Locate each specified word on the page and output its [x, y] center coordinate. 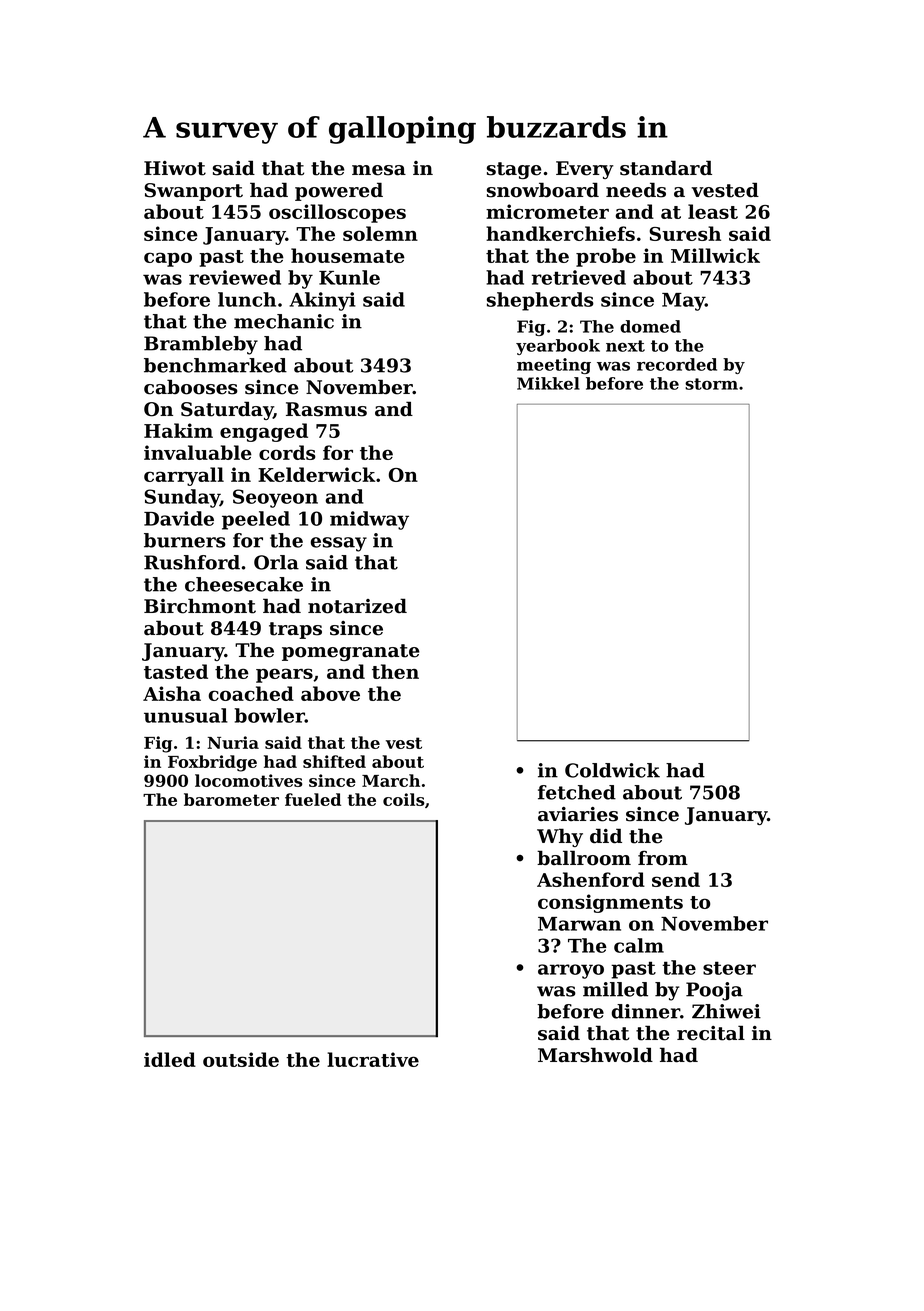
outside [241, 1059]
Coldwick [612, 770]
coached [251, 693]
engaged [264, 432]
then [395, 671]
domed [650, 326]
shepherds [540, 301]
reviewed [235, 277]
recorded [677, 364]
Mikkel [548, 383]
